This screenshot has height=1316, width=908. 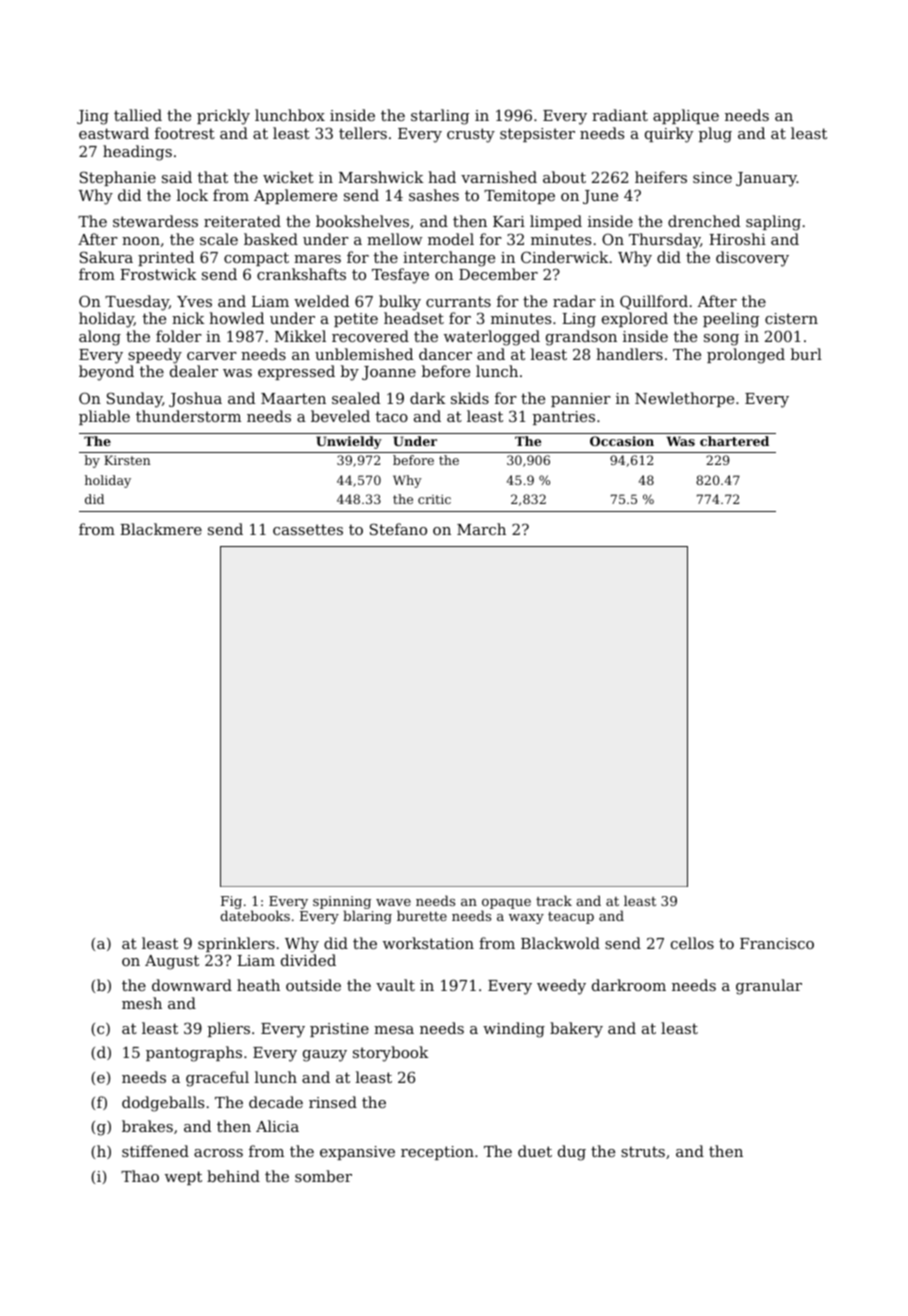 I want to click on scale, so click(x=219, y=239).
